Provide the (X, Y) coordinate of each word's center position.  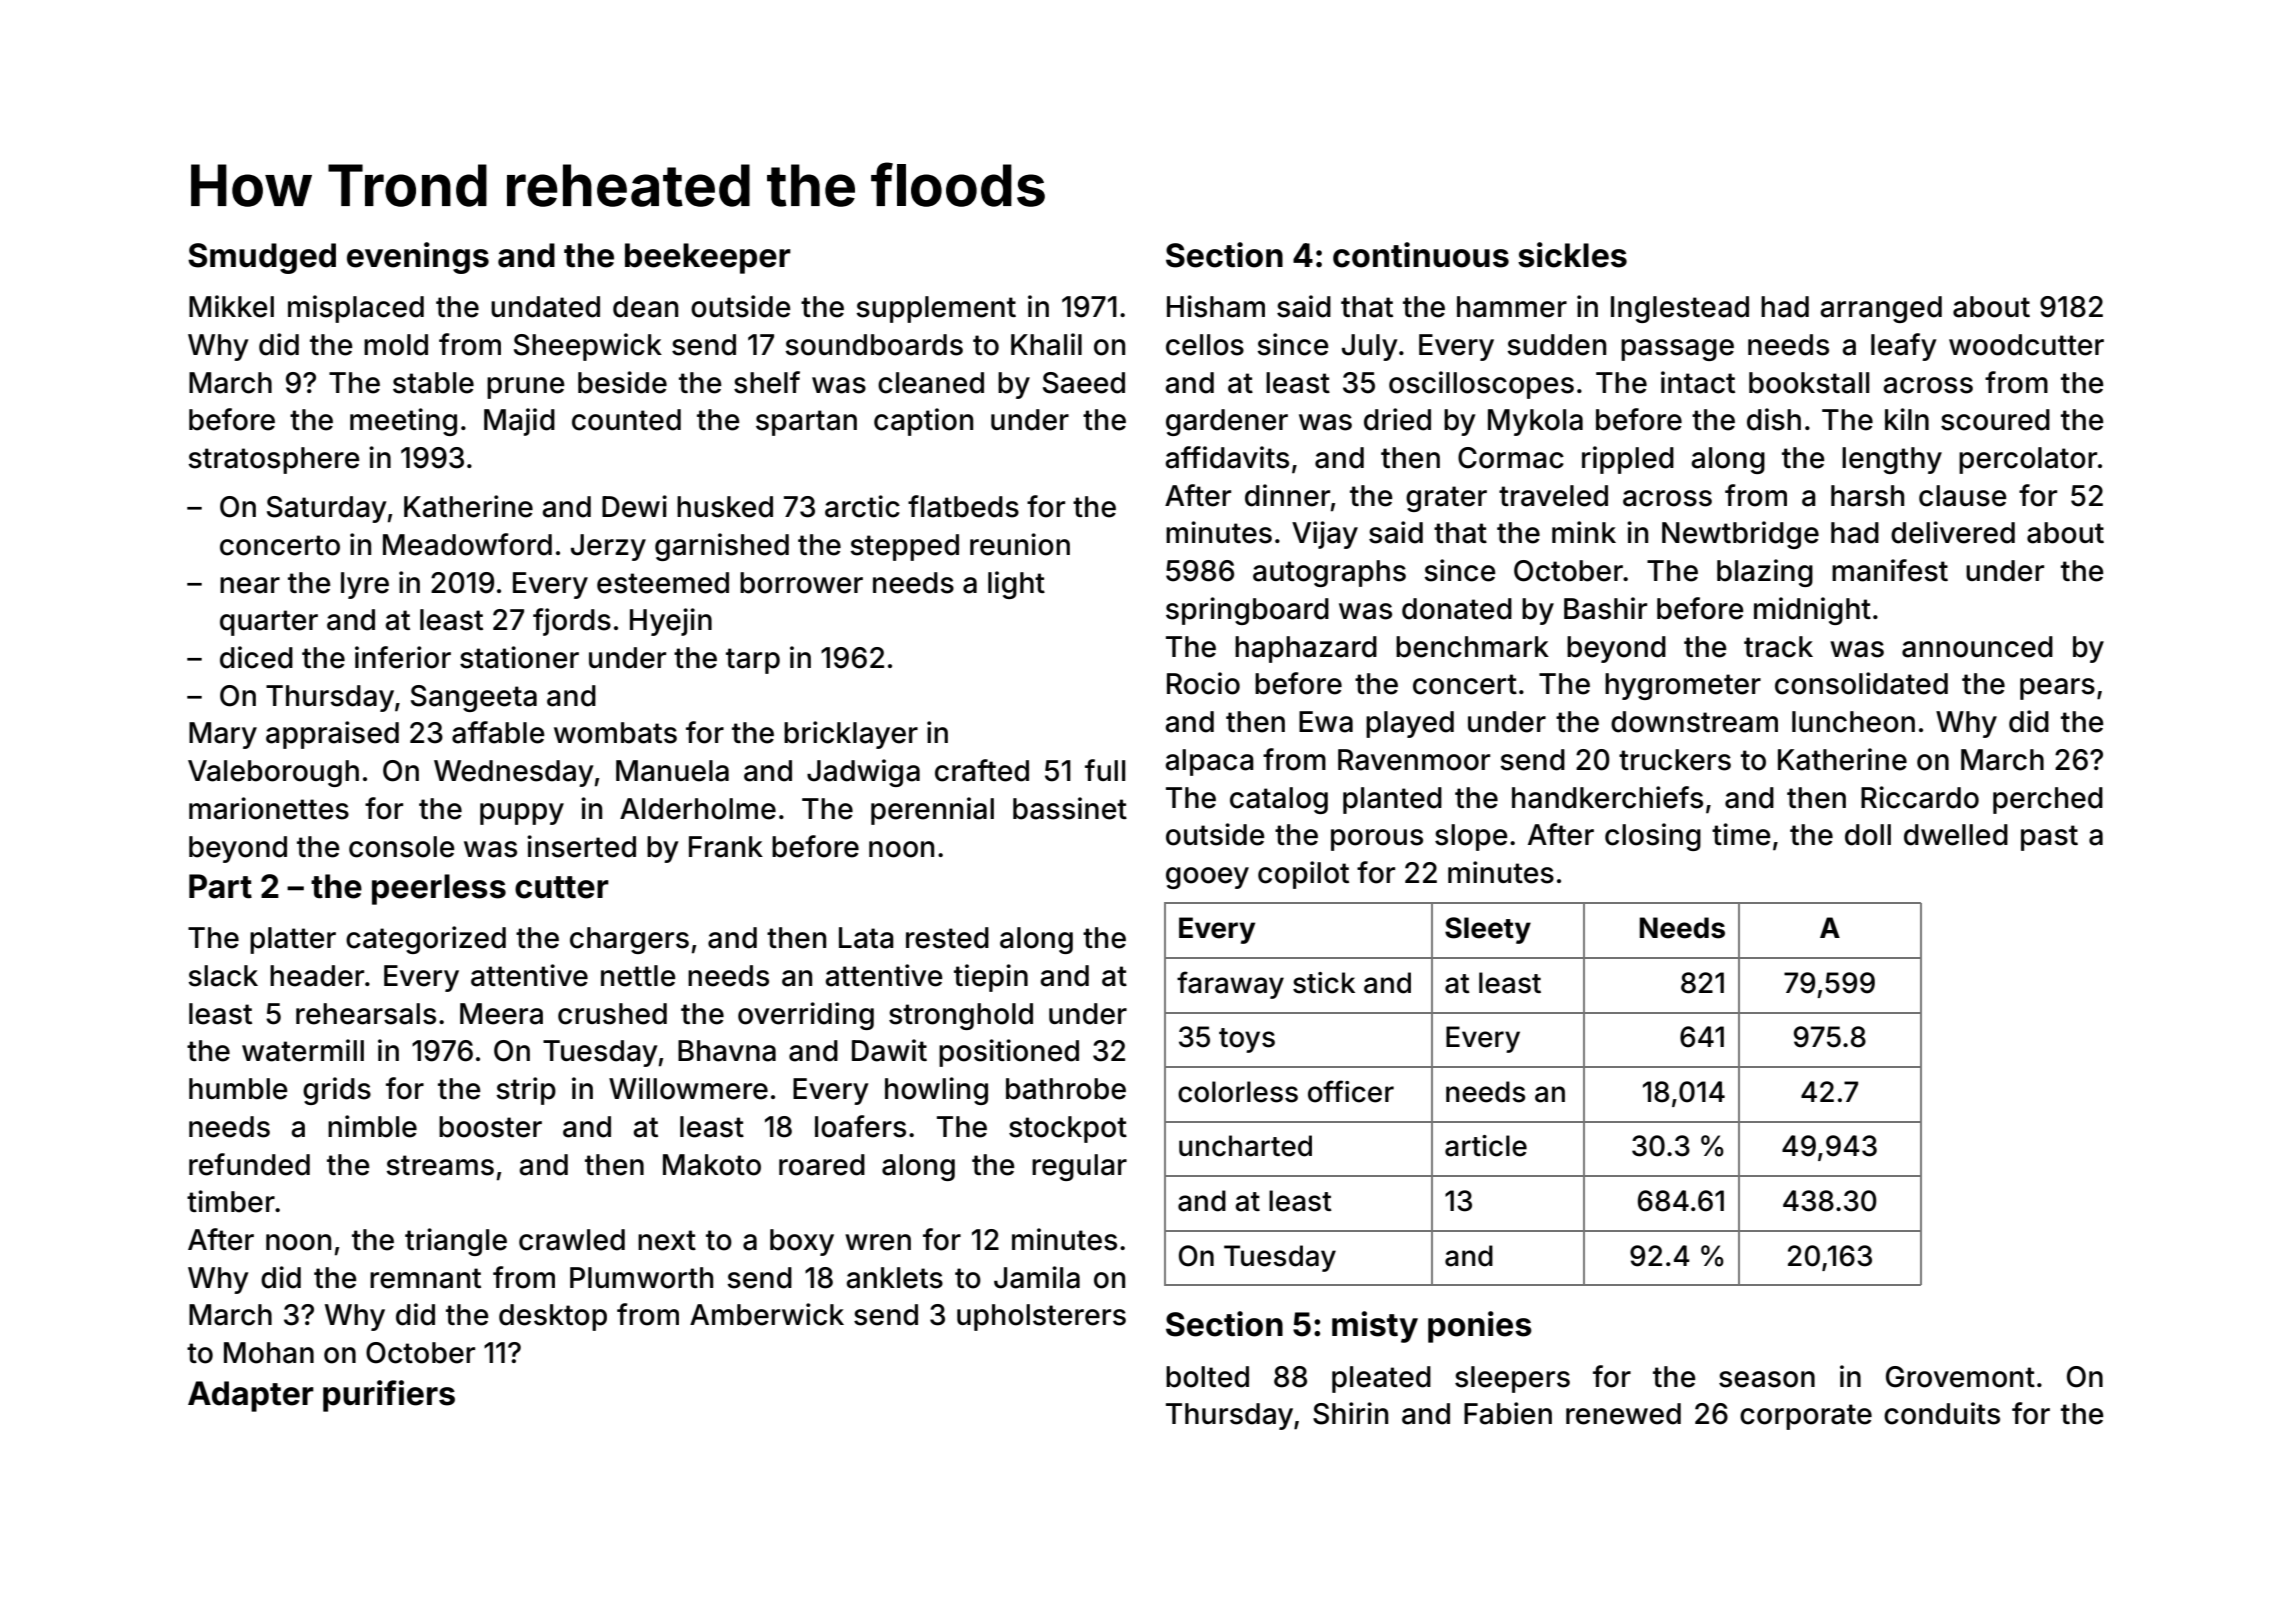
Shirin (1350, 1413)
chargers (629, 940)
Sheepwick (588, 347)
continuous (1421, 255)
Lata (866, 938)
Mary (223, 735)
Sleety (1488, 930)
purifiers (389, 1396)
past (2049, 838)
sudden (1556, 345)
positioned (1009, 1053)
